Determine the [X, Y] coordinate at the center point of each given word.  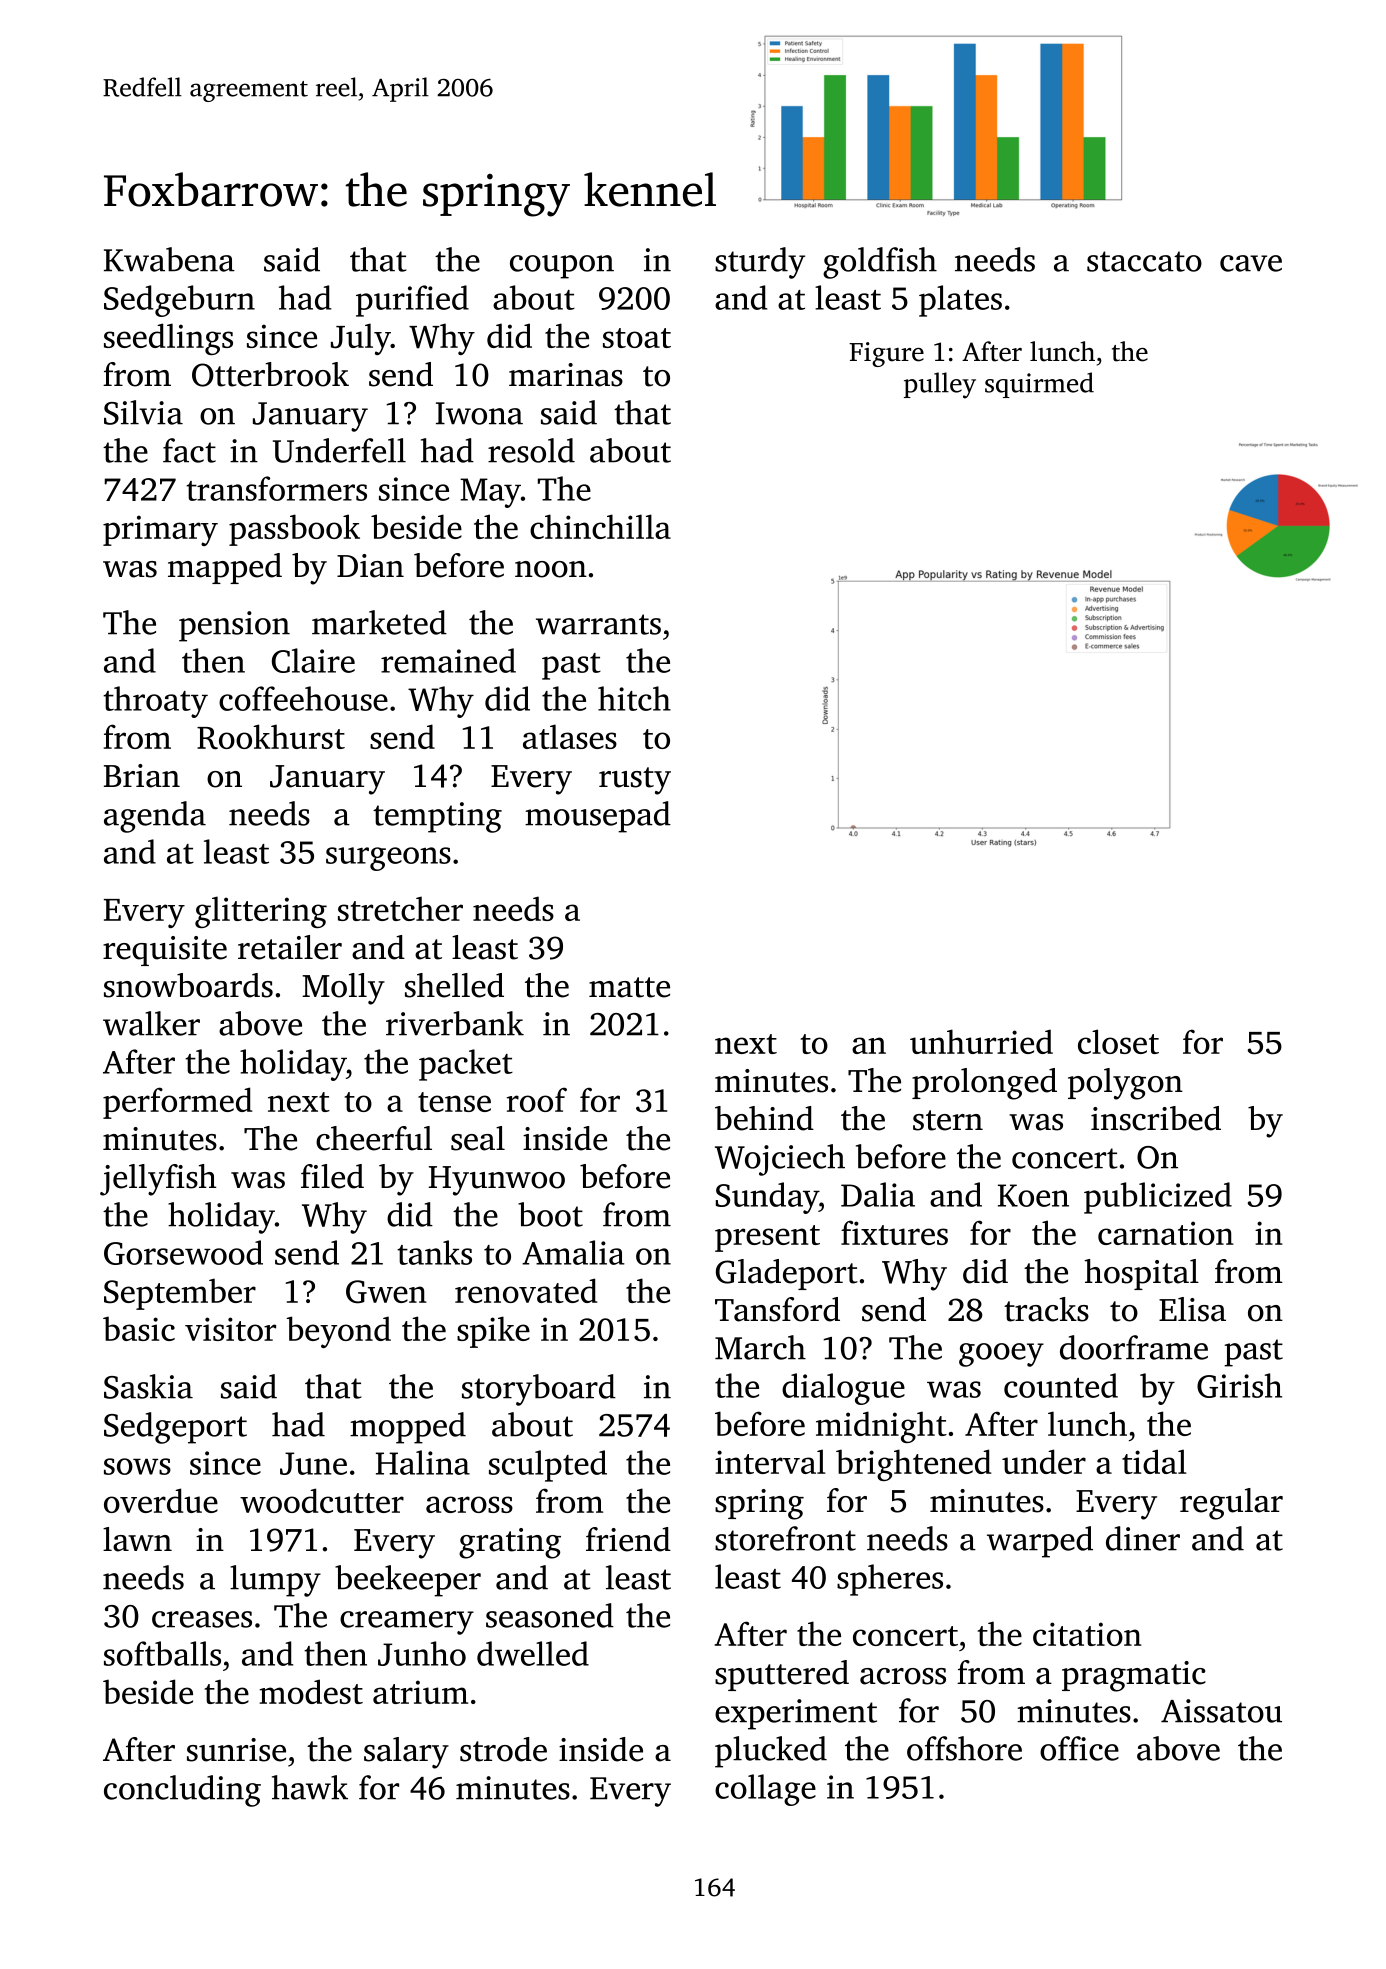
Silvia [143, 412]
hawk [310, 1787]
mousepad [598, 817]
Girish [1239, 1385]
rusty [635, 781]
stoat [637, 338]
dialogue [843, 1389]
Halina [423, 1462]
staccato [1144, 261]
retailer [290, 947]
